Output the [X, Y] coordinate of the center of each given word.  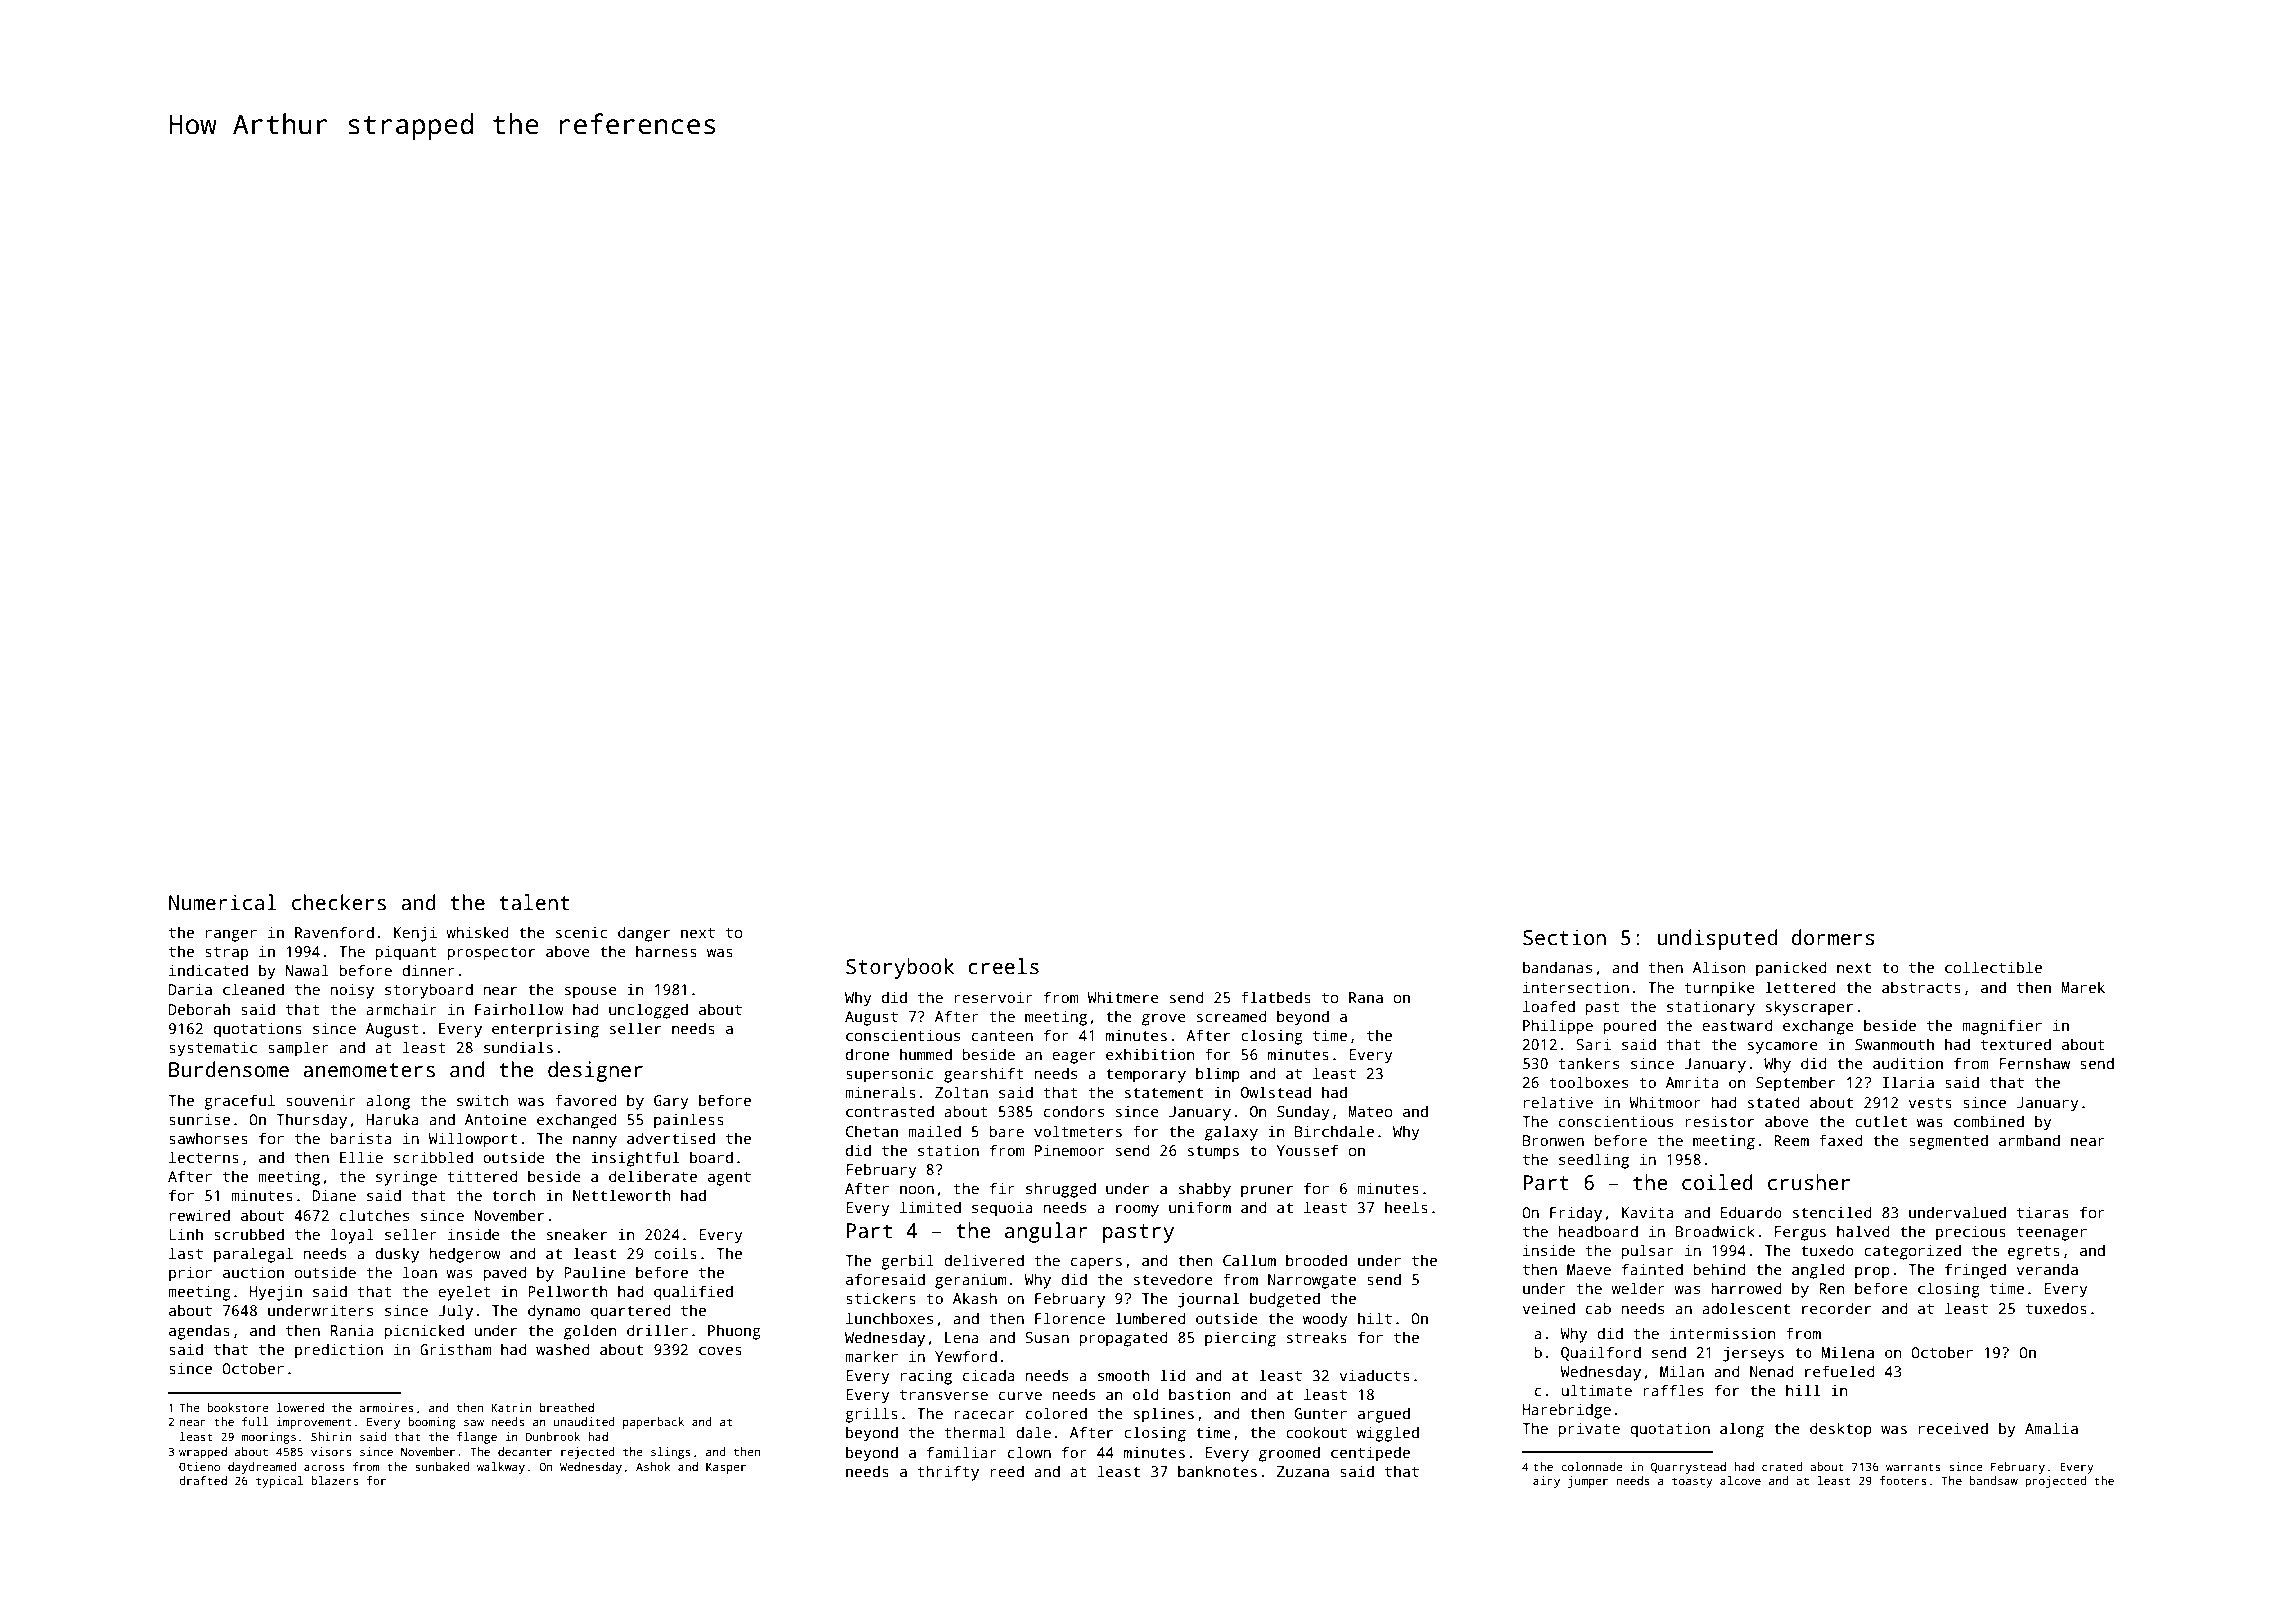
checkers [339, 902]
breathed [567, 1407]
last [186, 1253]
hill [1803, 1390]
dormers [1833, 937]
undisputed [1717, 939]
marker [871, 1356]
